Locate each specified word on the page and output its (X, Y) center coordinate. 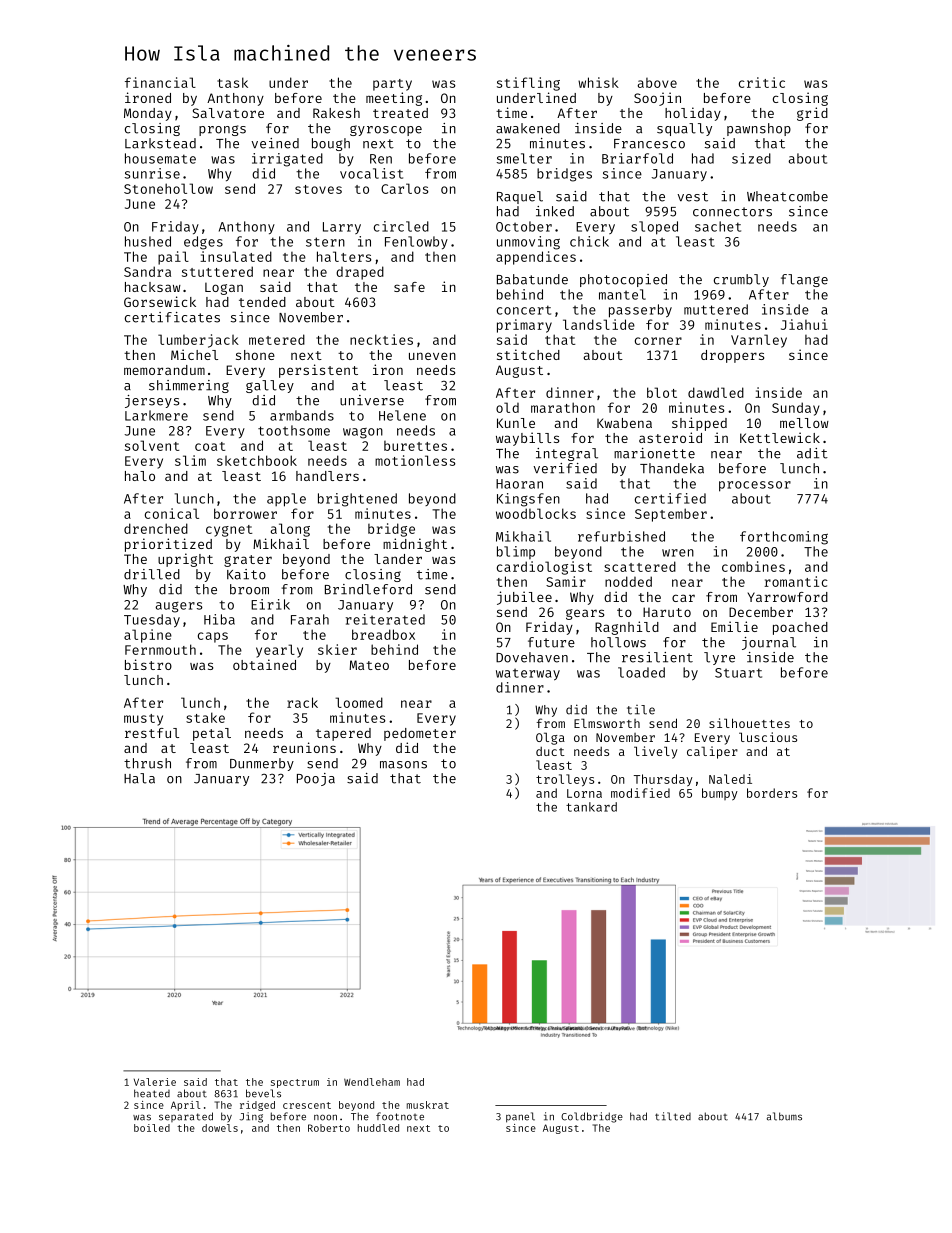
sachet (718, 226)
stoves (318, 189)
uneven (432, 356)
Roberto (329, 1128)
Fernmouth (160, 649)
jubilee (524, 598)
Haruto (667, 612)
